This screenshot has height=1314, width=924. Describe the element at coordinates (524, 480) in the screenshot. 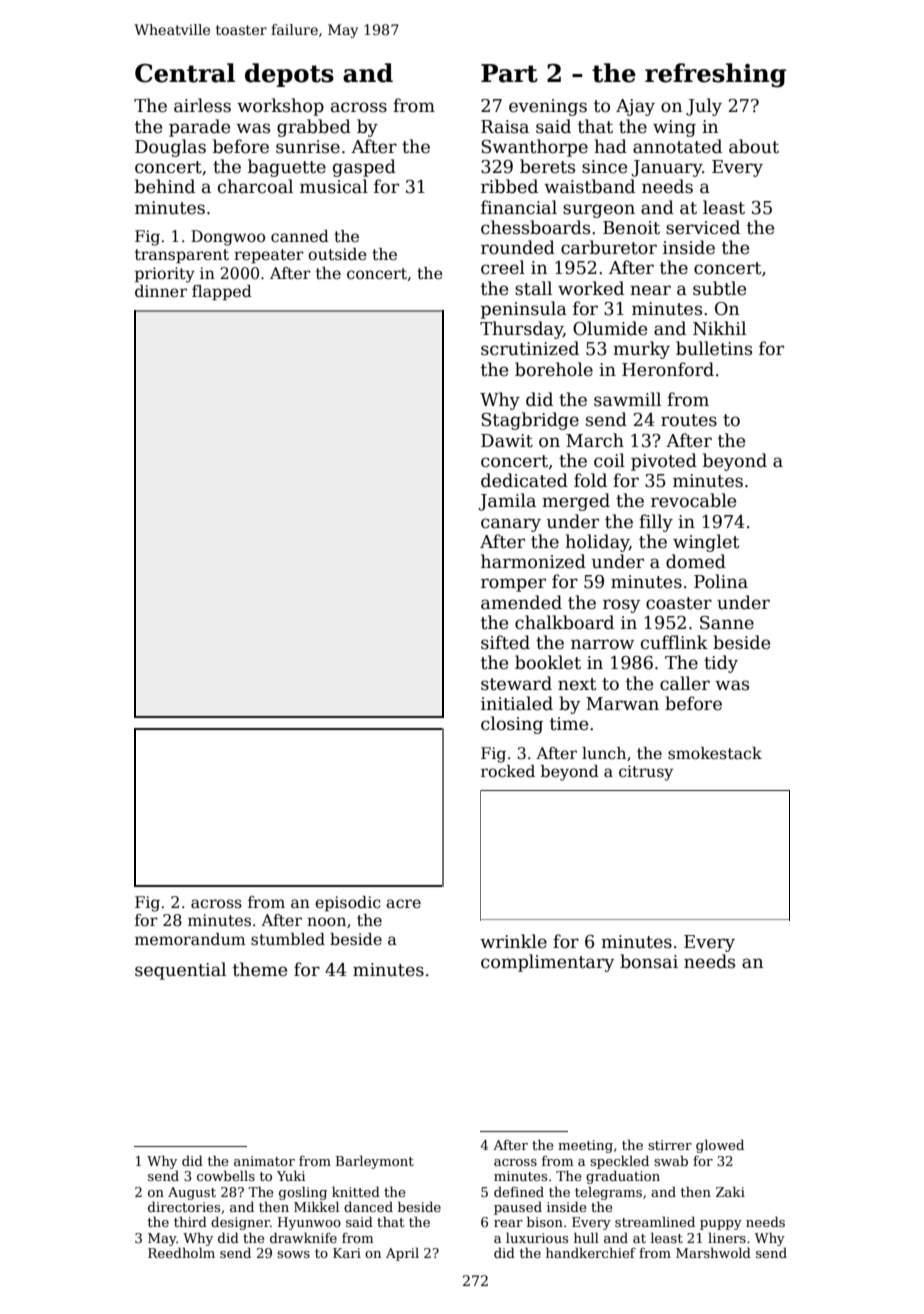

I see `dedicated` at that location.
